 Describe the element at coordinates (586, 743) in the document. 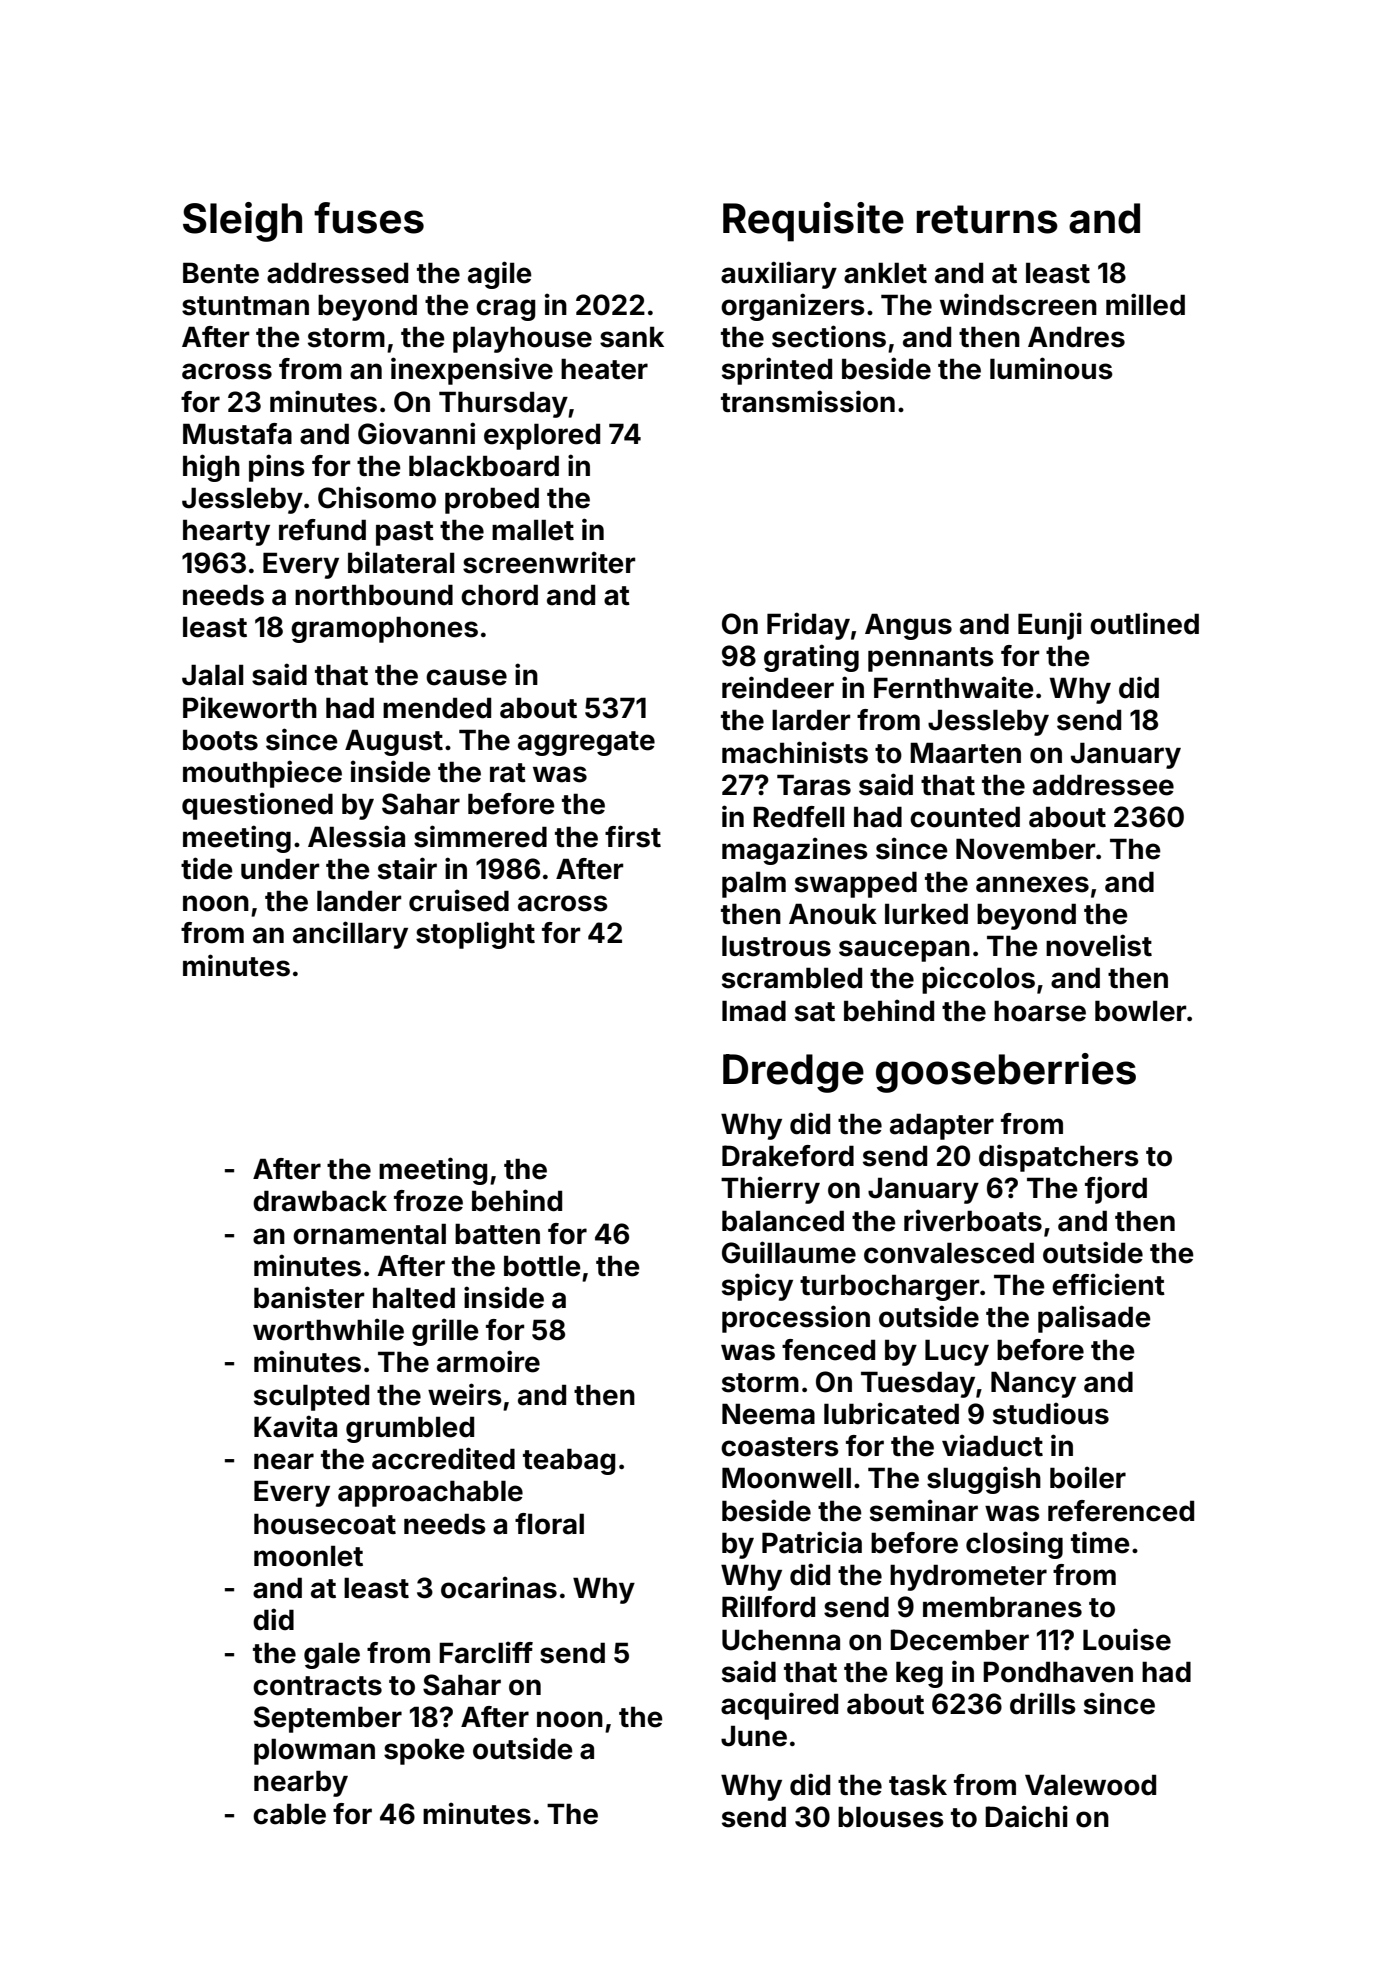

I see `aggregate` at that location.
